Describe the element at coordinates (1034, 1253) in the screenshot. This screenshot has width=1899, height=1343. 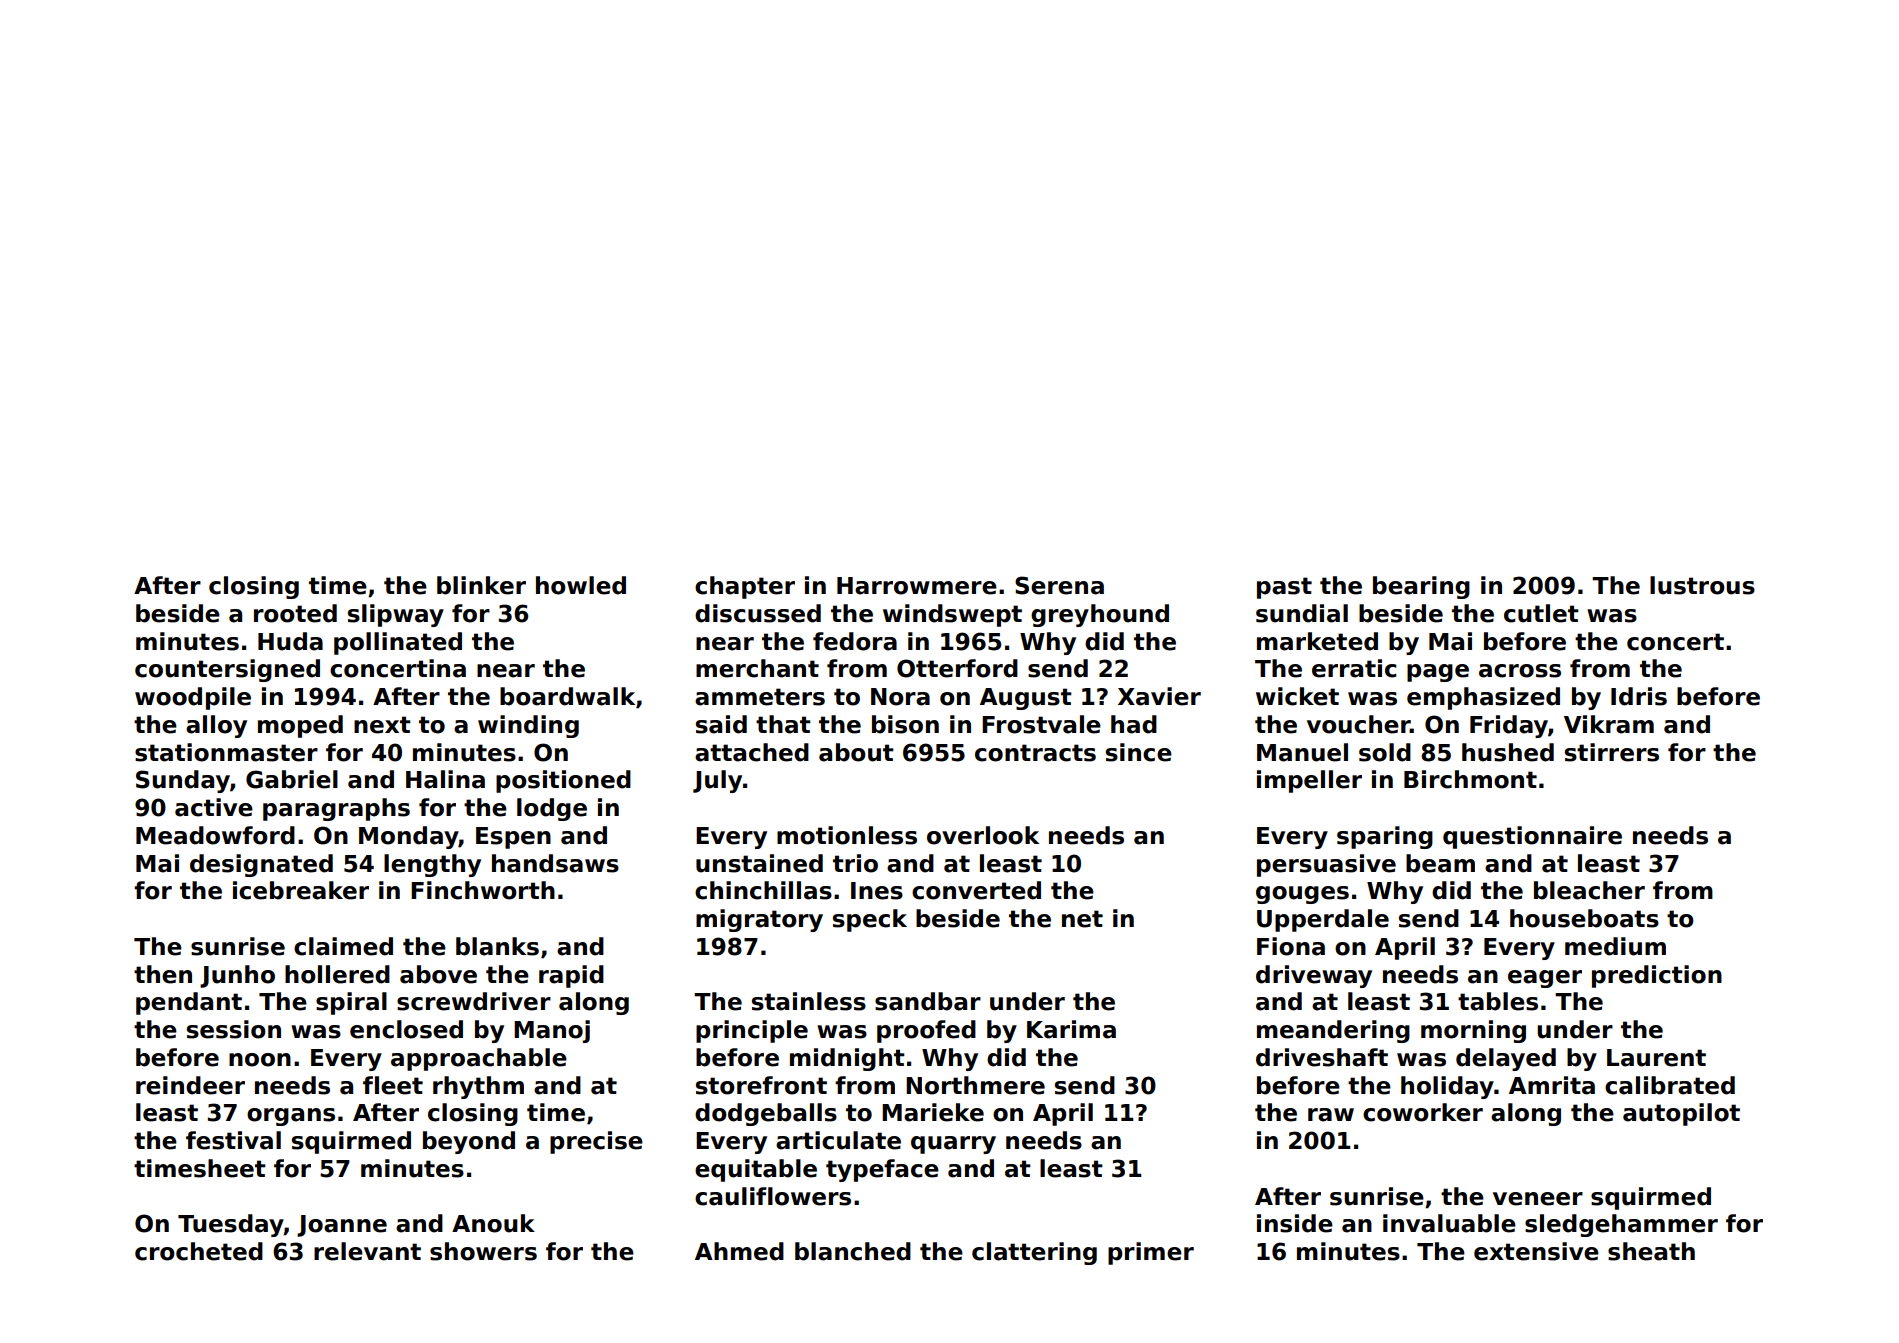
I see `clattering` at that location.
